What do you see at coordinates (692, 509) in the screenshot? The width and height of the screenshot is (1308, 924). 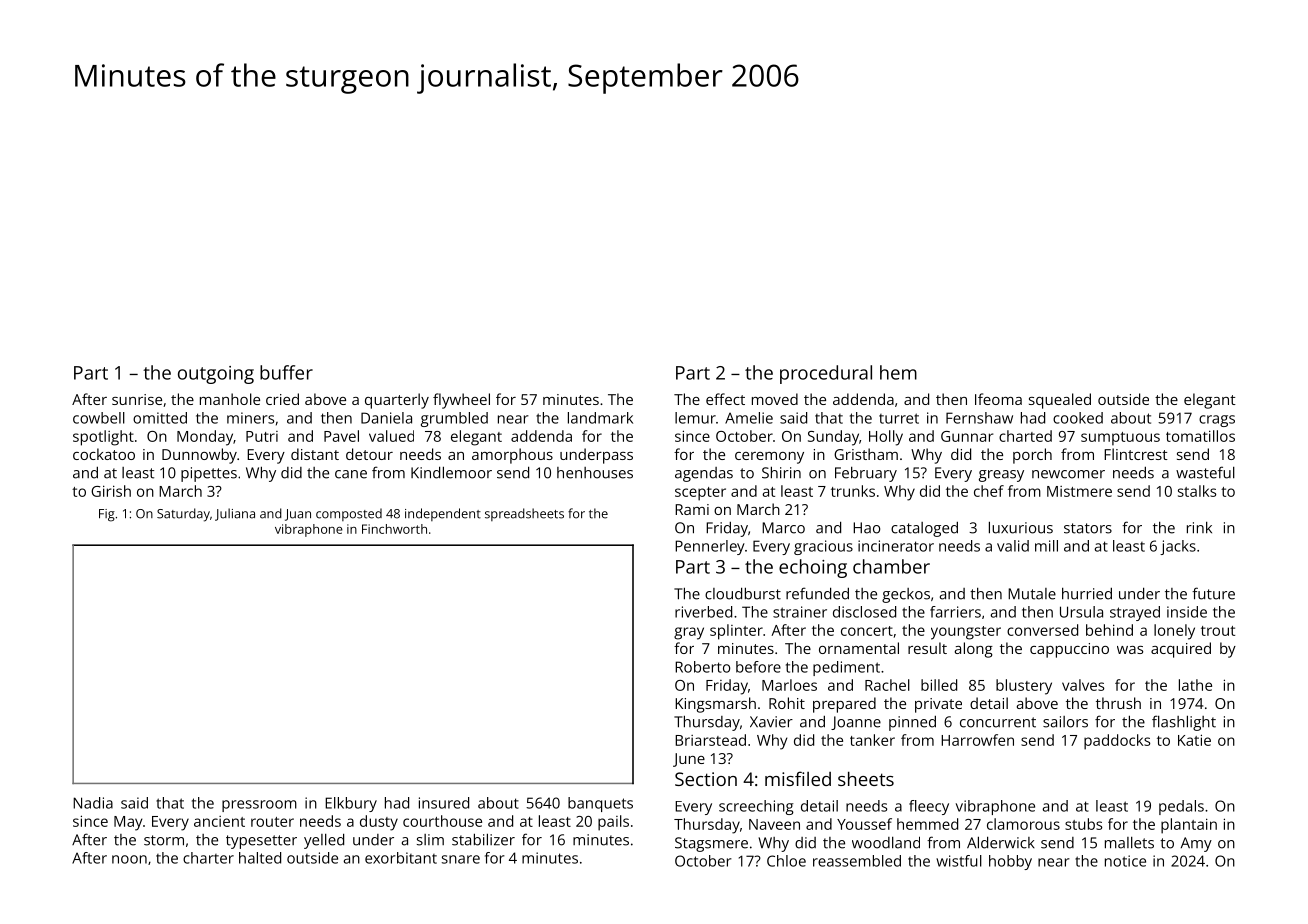 I see `Rami` at bounding box center [692, 509].
